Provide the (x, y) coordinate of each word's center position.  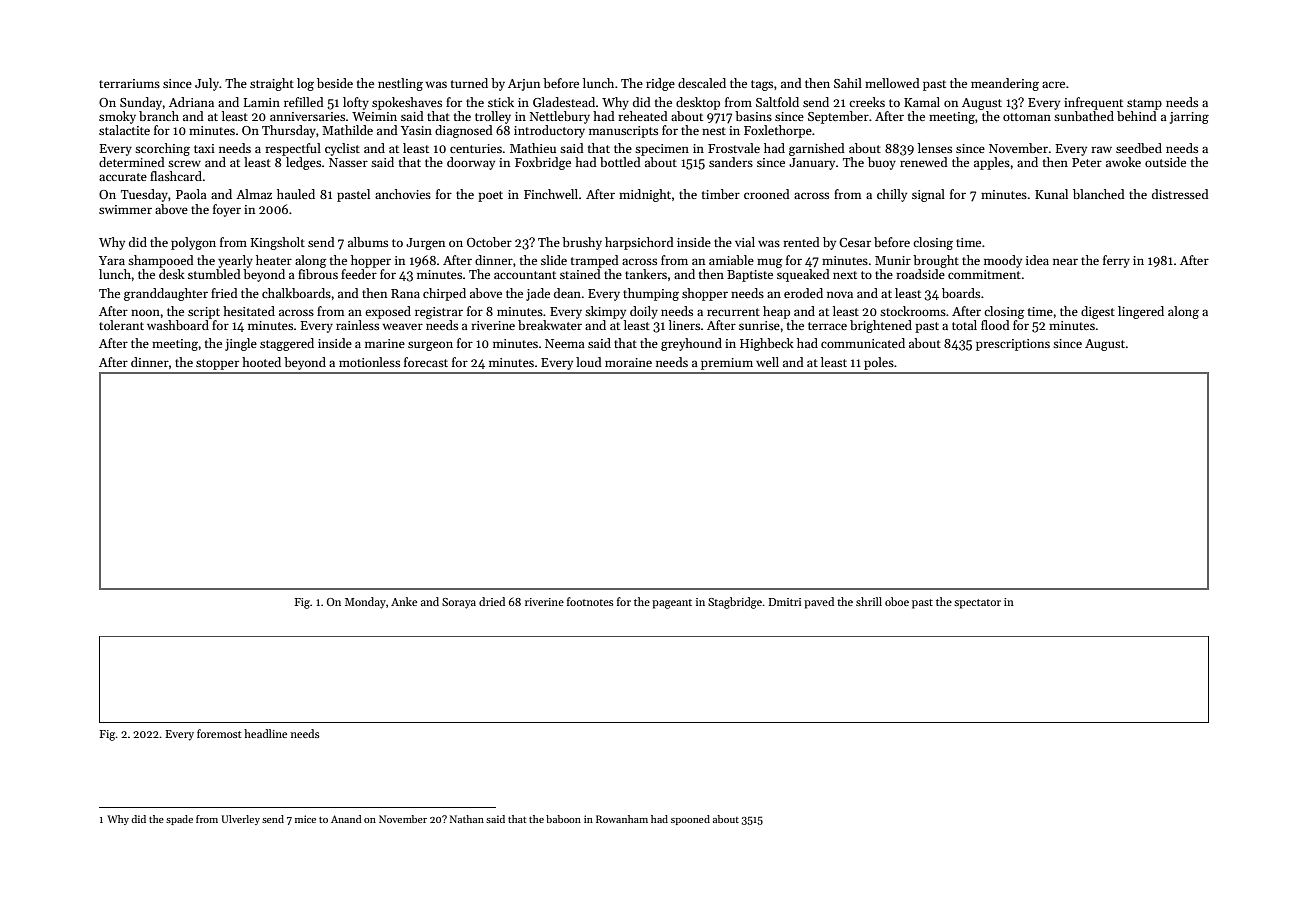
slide (554, 260)
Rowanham (622, 819)
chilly (892, 195)
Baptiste (750, 276)
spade (179, 820)
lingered (1141, 312)
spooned (690, 820)
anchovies (403, 194)
